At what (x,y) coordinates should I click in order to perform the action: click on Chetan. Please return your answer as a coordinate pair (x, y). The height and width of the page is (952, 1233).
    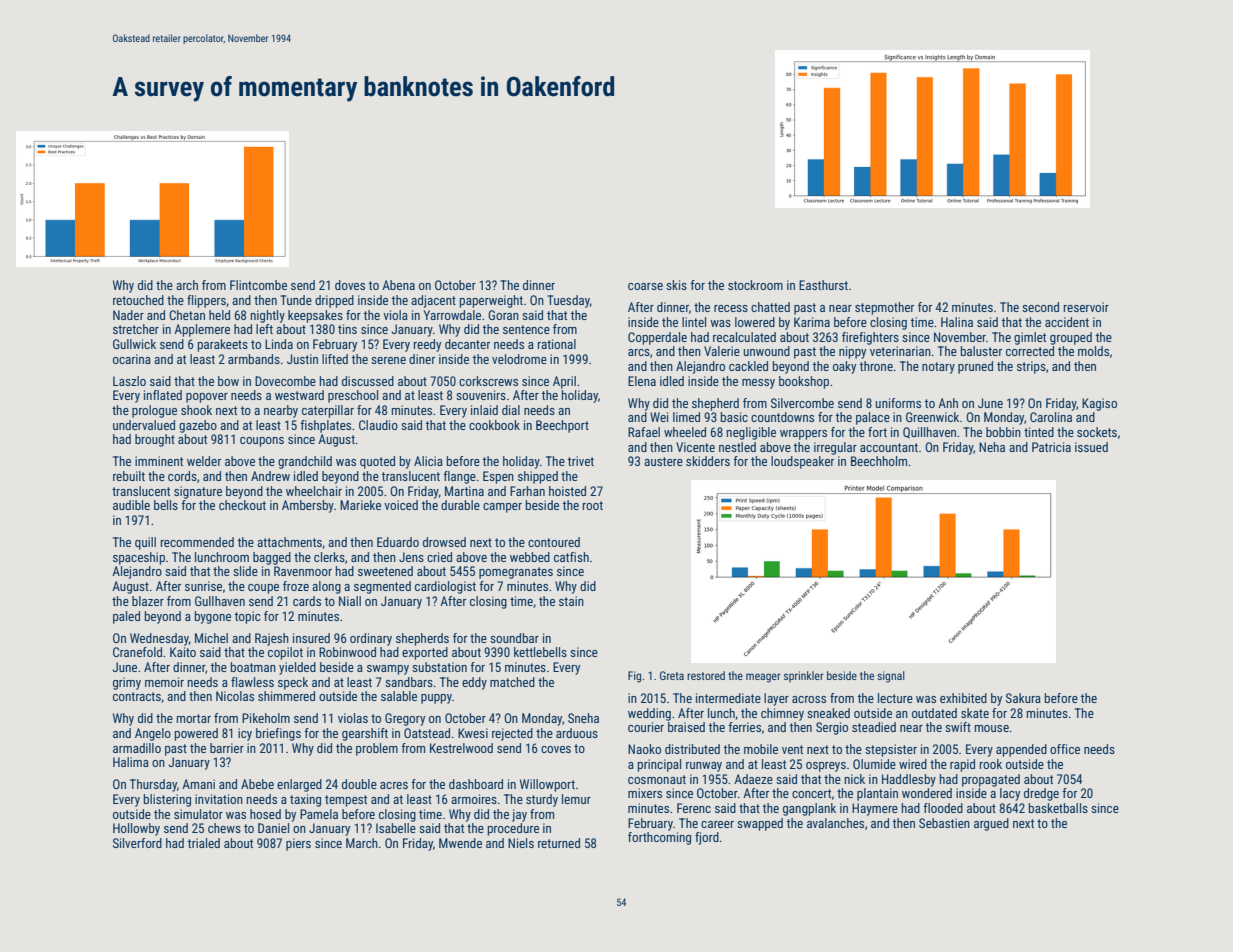
    Looking at the image, I should click on (187, 315).
